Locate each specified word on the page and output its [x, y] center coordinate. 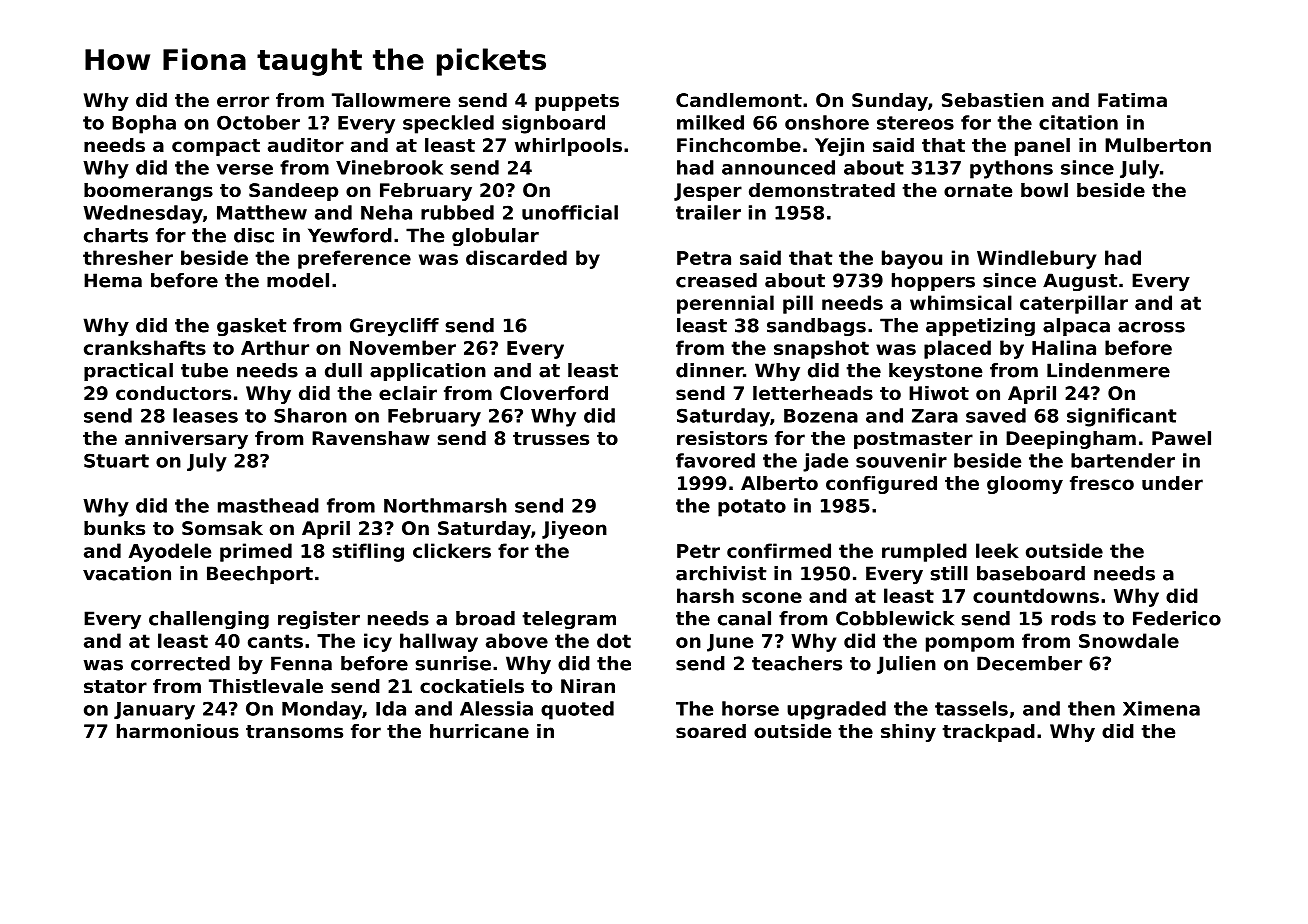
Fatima [1132, 100]
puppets [577, 102]
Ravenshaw [371, 438]
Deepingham [1071, 440]
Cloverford [554, 393]
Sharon [310, 415]
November [403, 347]
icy [378, 642]
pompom [970, 644]
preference [354, 259]
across [1151, 327]
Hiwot [939, 393]
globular [495, 237]
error [243, 101]
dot [614, 640]
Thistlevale [266, 686]
